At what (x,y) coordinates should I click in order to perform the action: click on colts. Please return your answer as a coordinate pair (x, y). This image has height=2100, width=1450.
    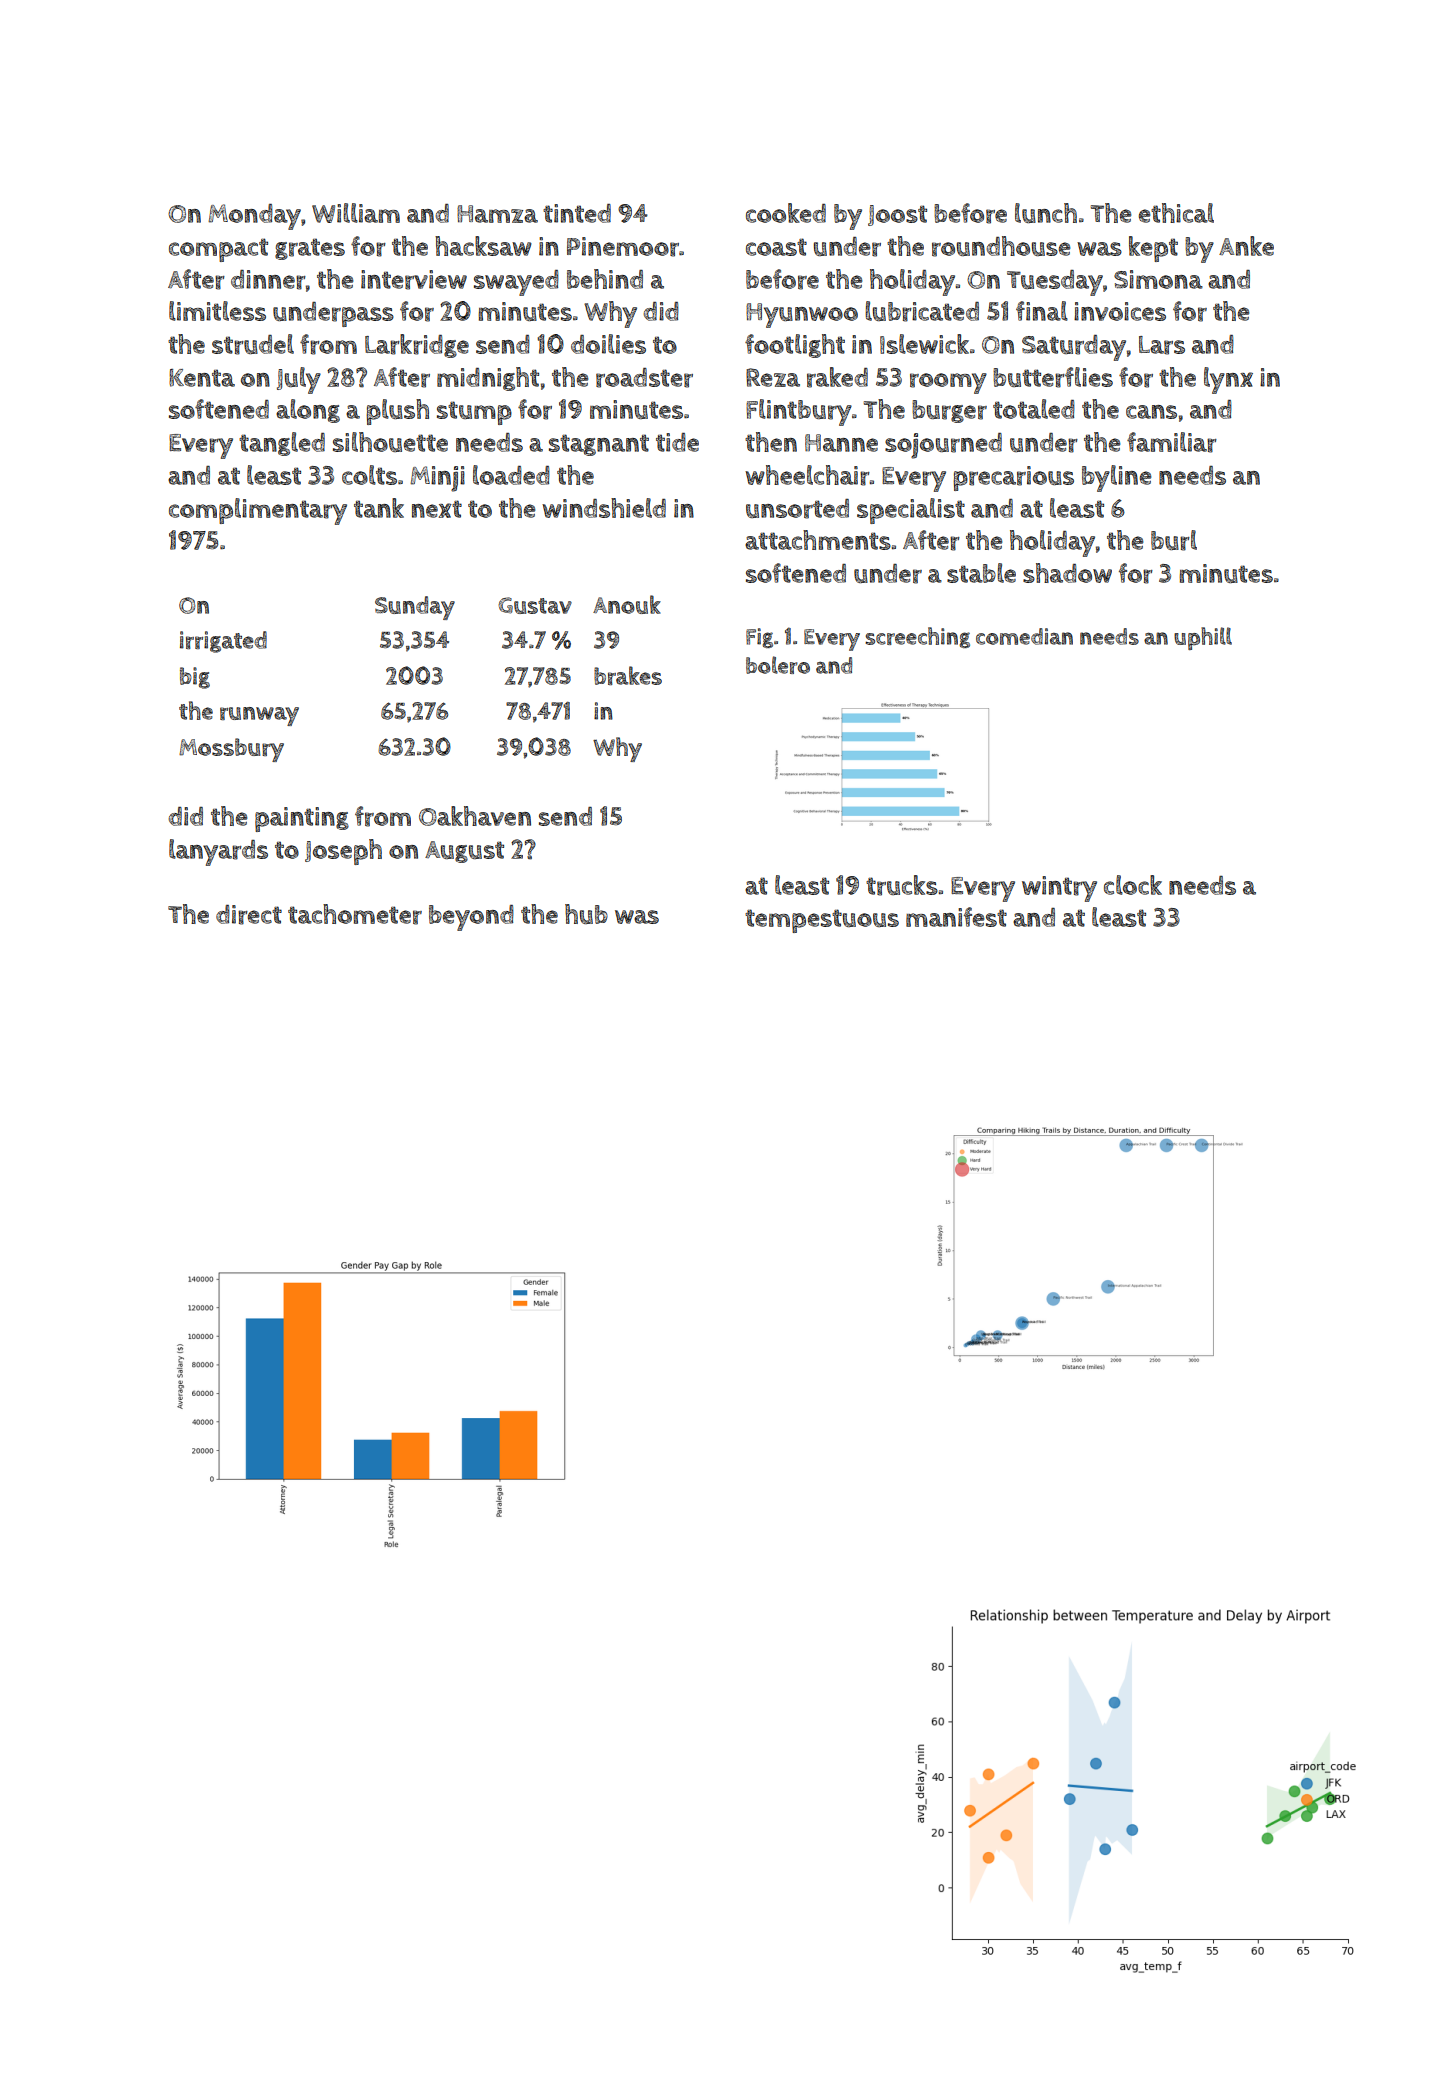
    Looking at the image, I should click on (369, 475).
